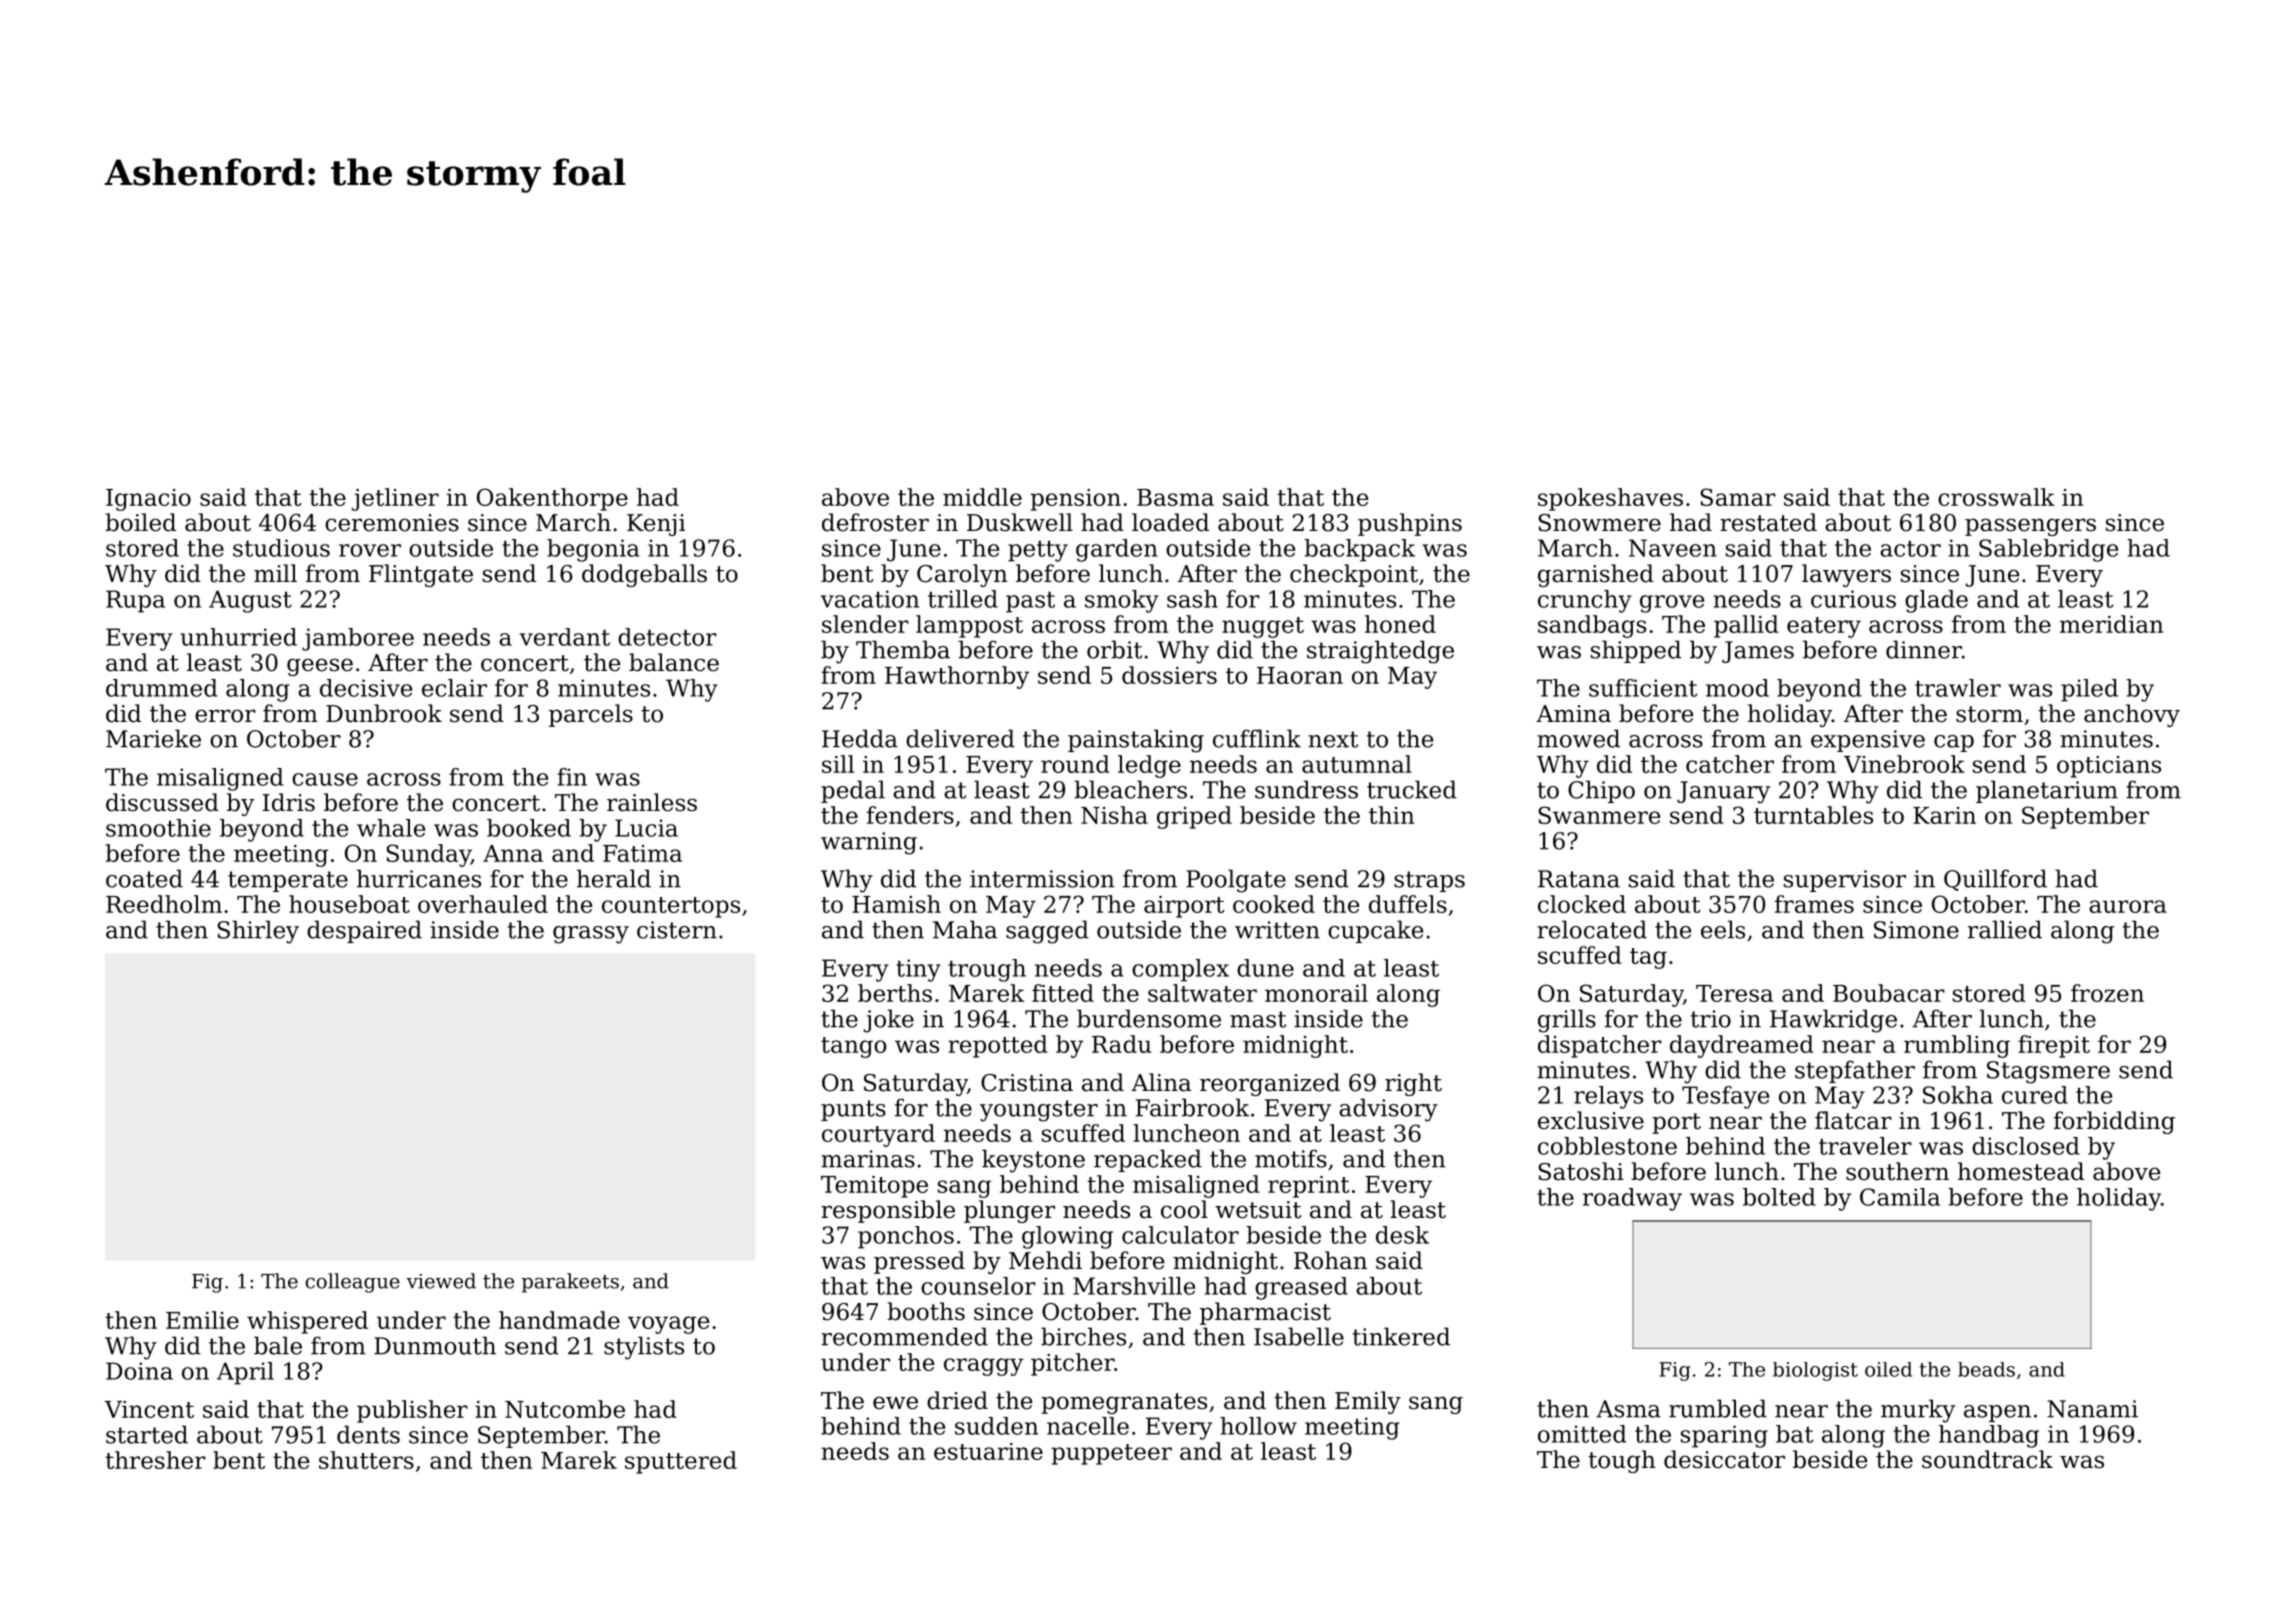  What do you see at coordinates (1579, 879) in the image?
I see `Ratana` at bounding box center [1579, 879].
